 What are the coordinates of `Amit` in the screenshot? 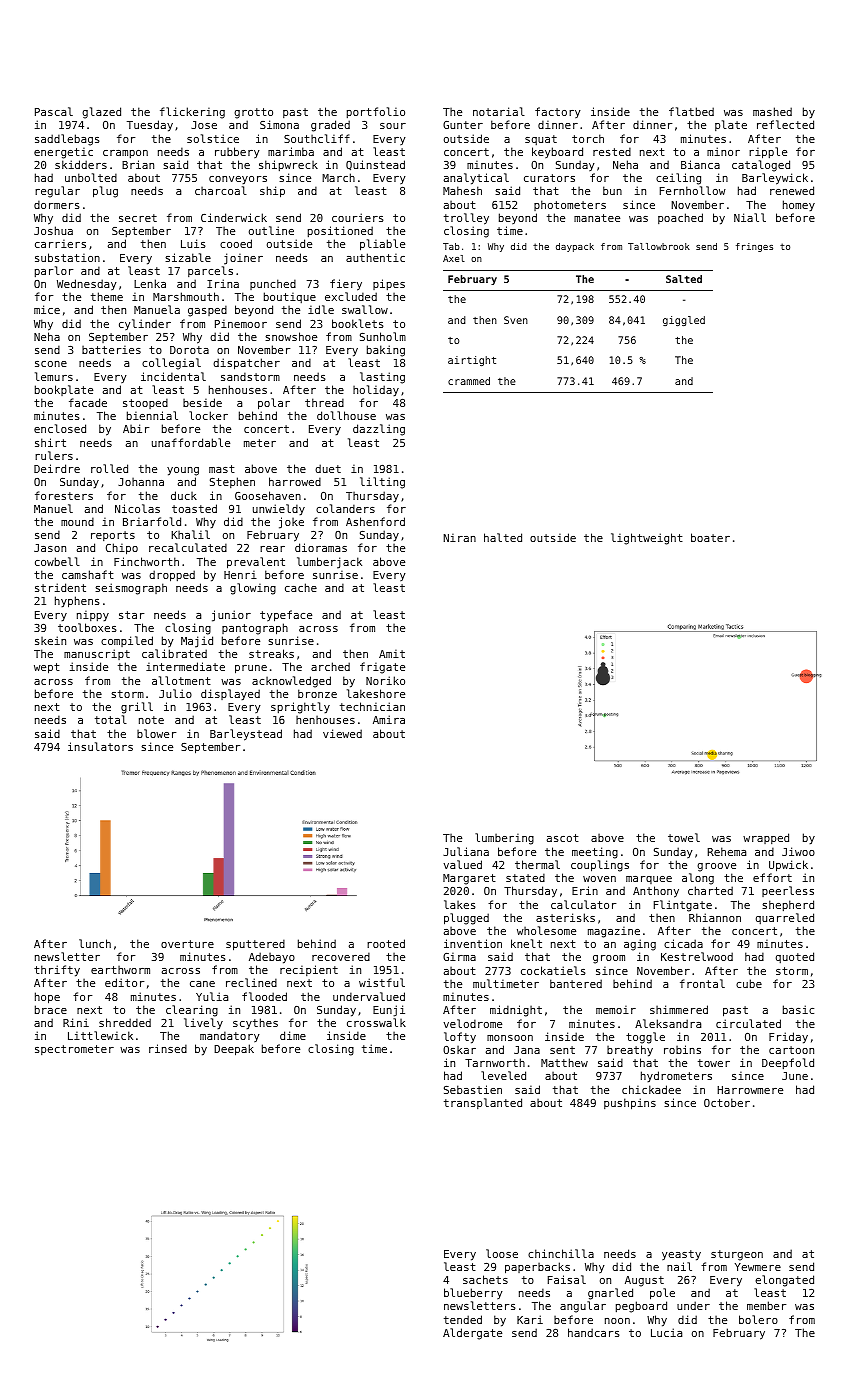 It's located at (392, 654).
